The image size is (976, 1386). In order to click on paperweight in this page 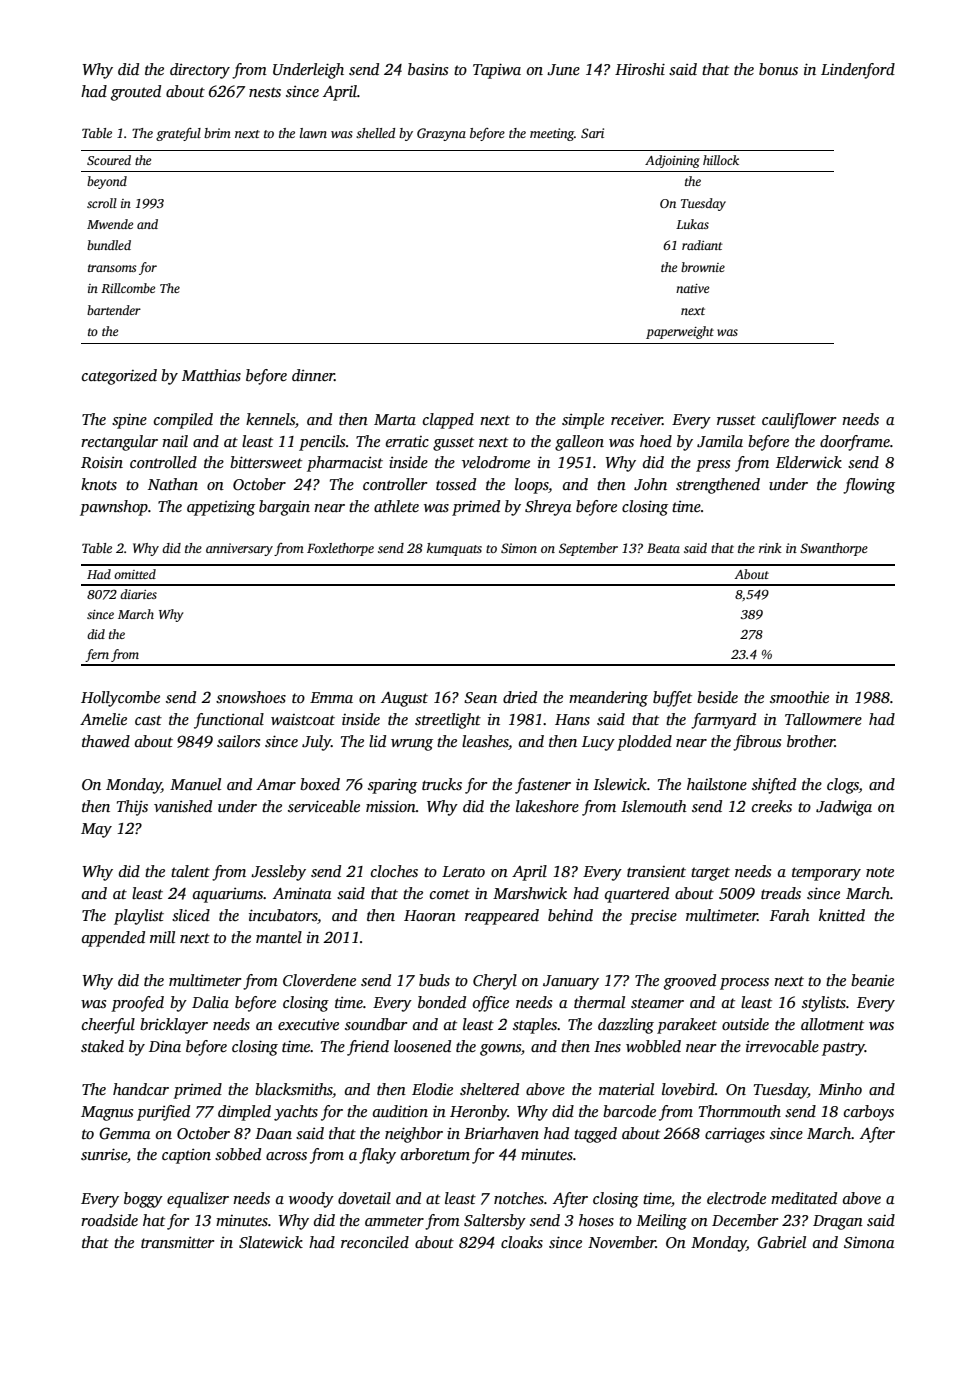, I will do `click(680, 332)`.
